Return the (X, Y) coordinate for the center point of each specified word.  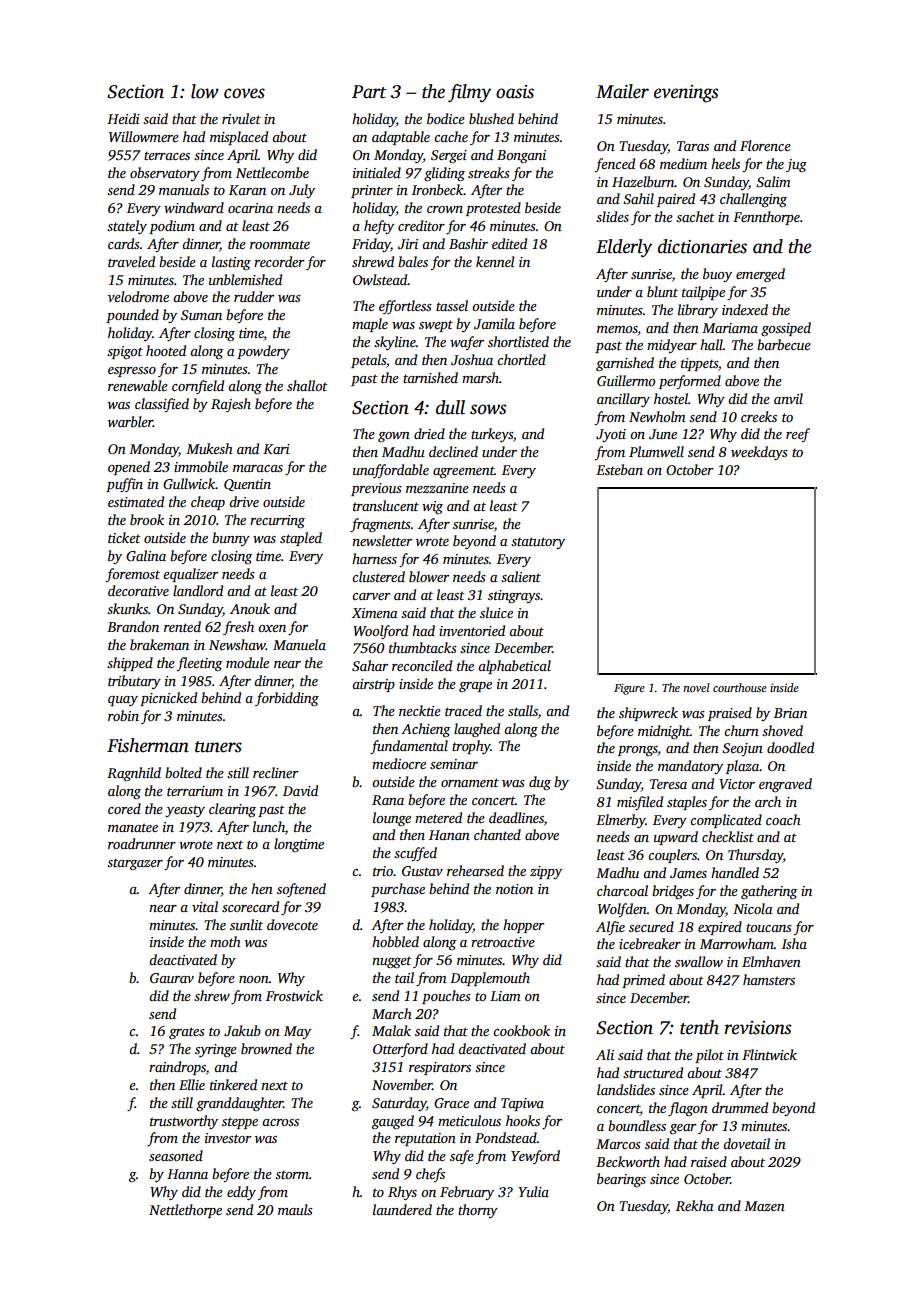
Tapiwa (522, 1104)
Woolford (380, 632)
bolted (183, 772)
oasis (515, 92)
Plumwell (656, 451)
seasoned (176, 1155)
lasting (231, 263)
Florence (765, 145)
